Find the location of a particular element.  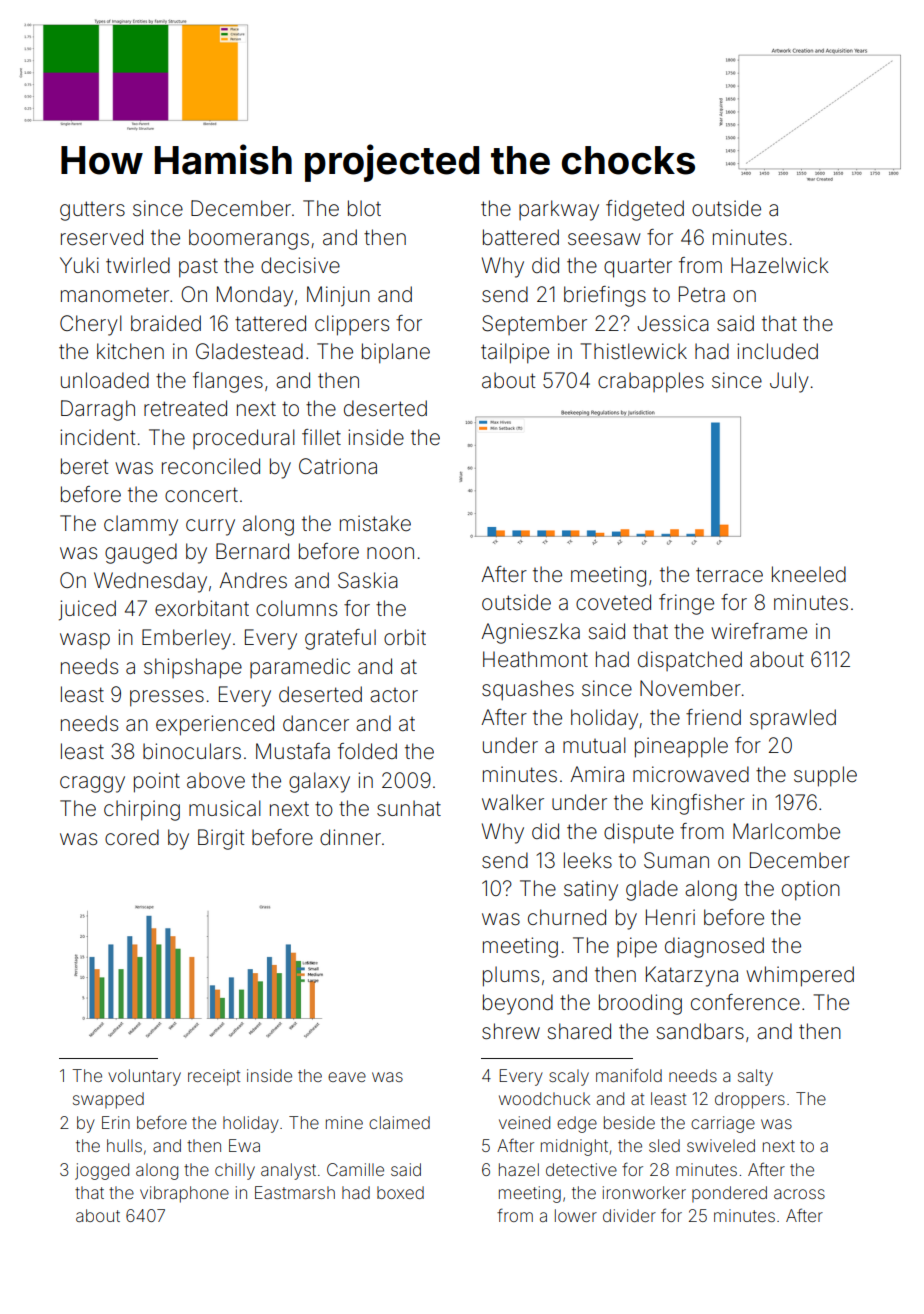

noon is located at coordinates (390, 553).
